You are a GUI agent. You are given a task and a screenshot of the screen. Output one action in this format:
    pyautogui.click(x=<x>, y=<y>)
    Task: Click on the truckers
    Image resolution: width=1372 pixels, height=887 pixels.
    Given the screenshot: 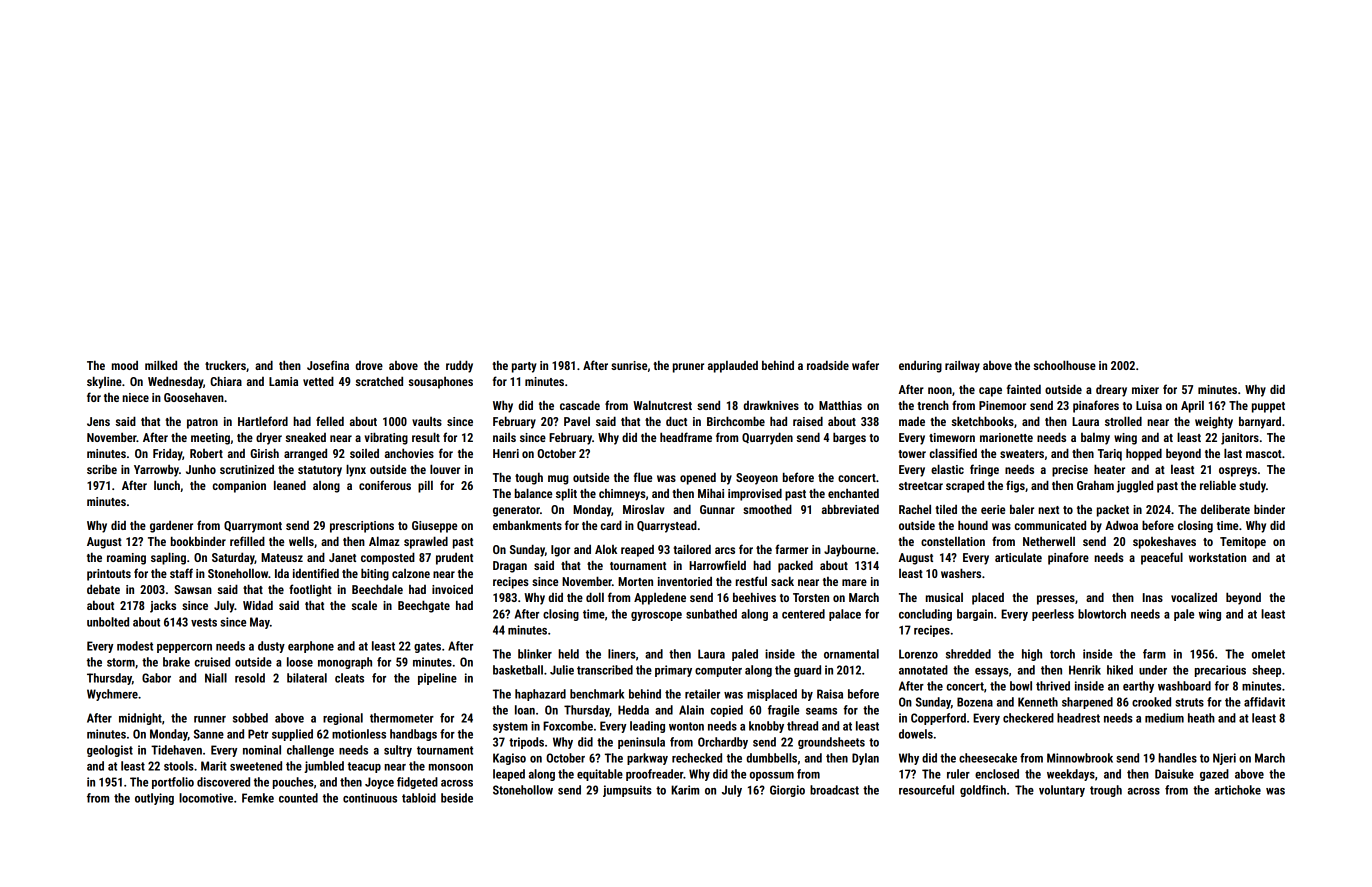 What is the action you would take?
    pyautogui.click(x=225, y=365)
